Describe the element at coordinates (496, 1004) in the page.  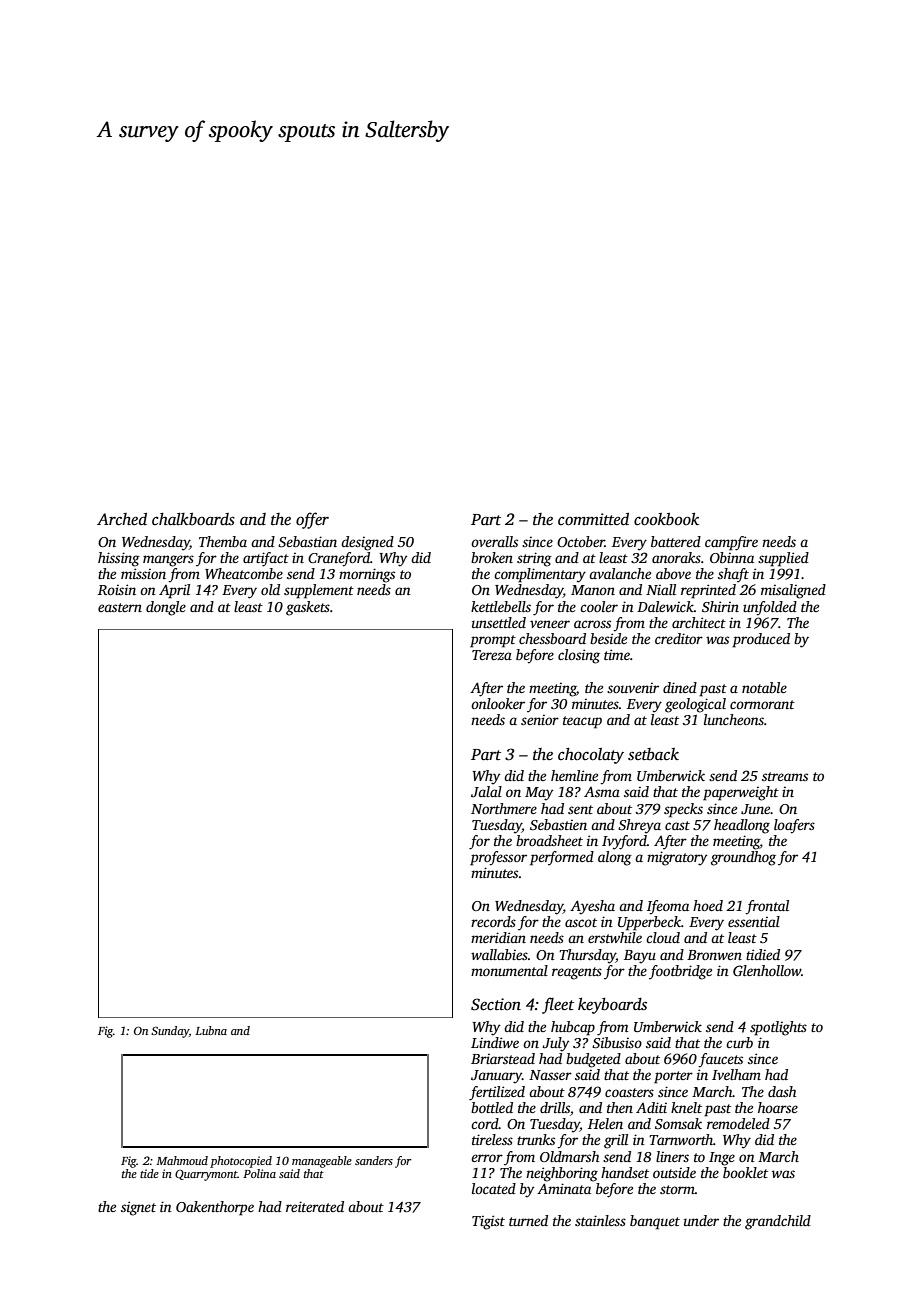
I see `Section` at that location.
